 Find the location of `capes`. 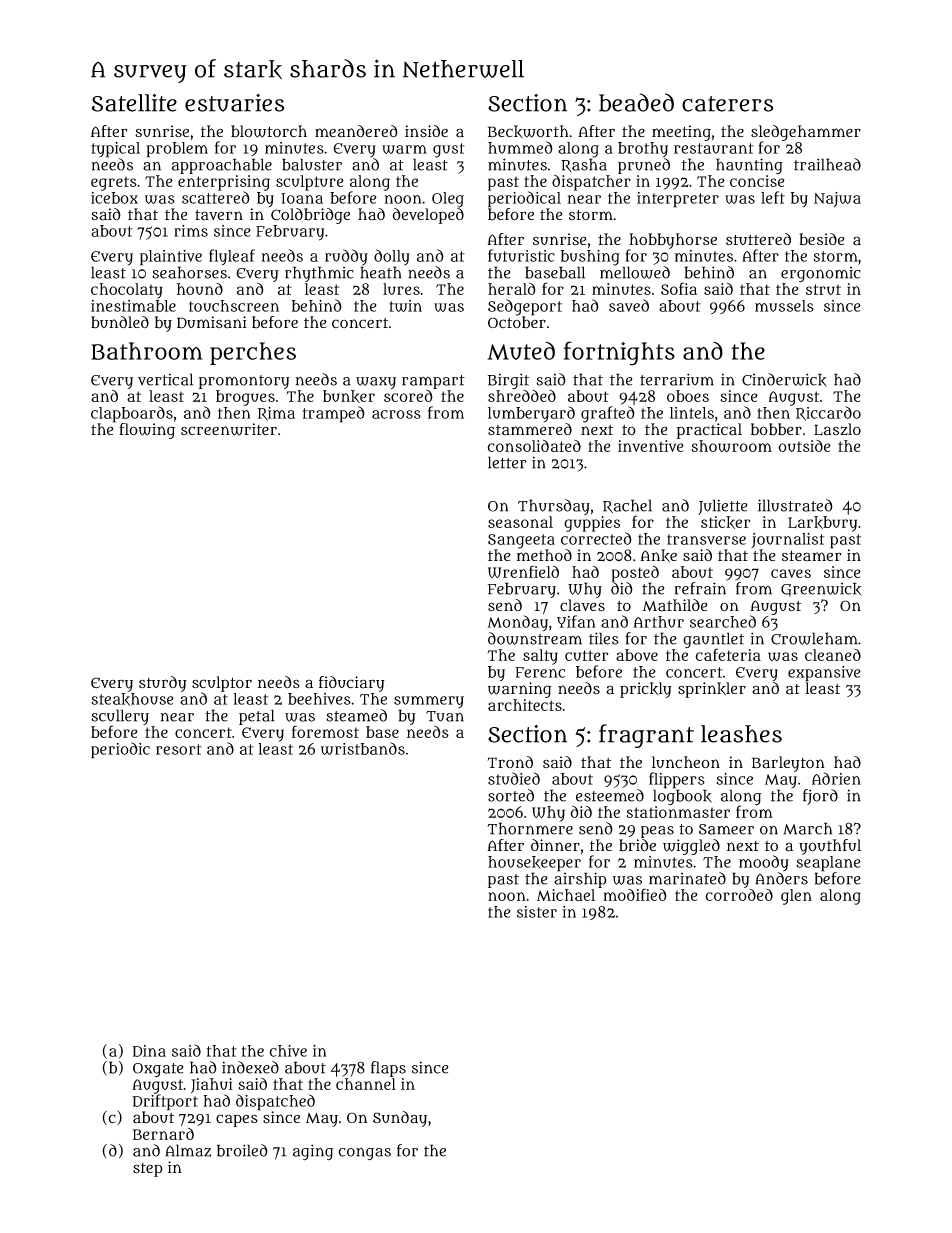

capes is located at coordinates (237, 1120).
